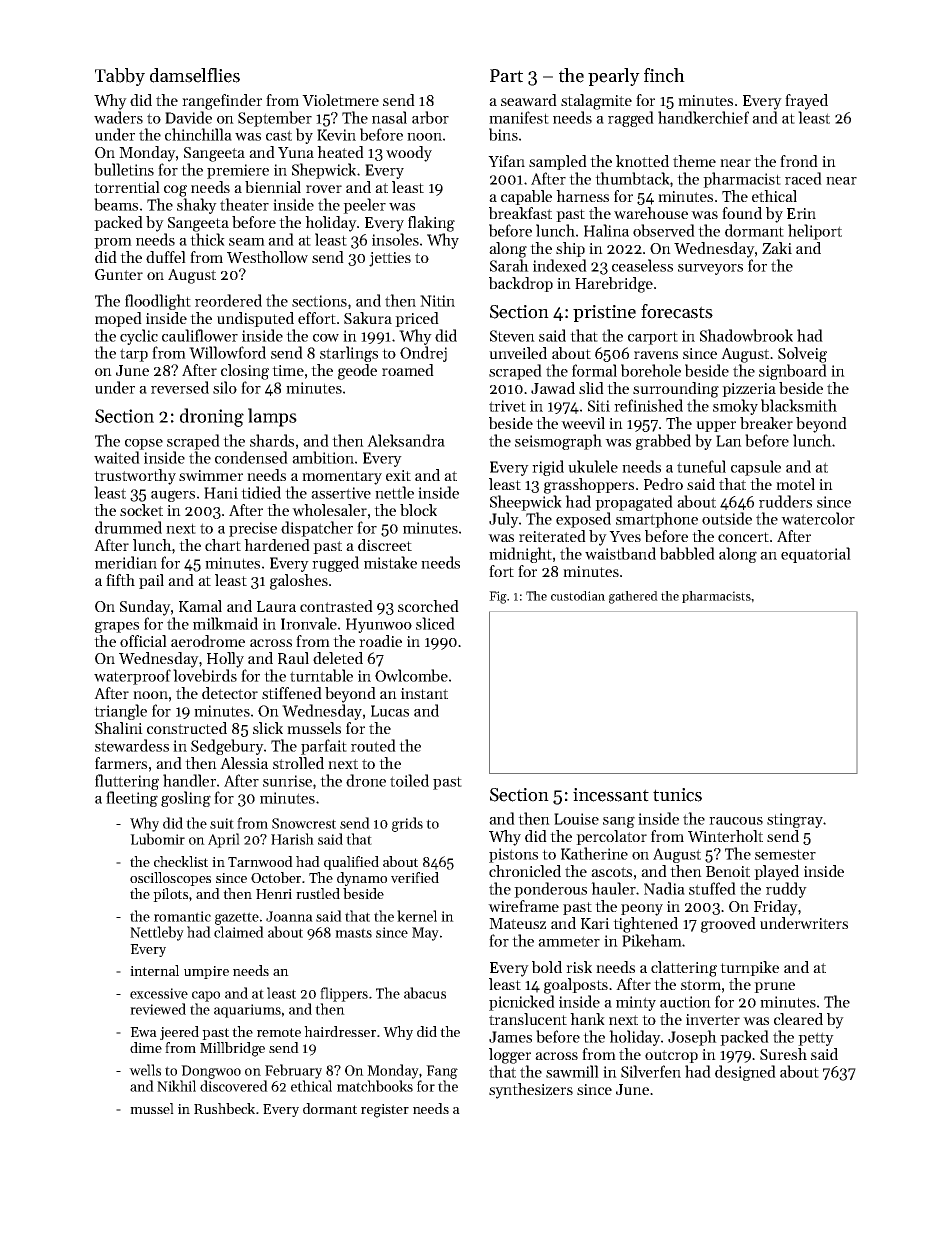 The image size is (952, 1233). I want to click on Lubomir, so click(157, 839).
